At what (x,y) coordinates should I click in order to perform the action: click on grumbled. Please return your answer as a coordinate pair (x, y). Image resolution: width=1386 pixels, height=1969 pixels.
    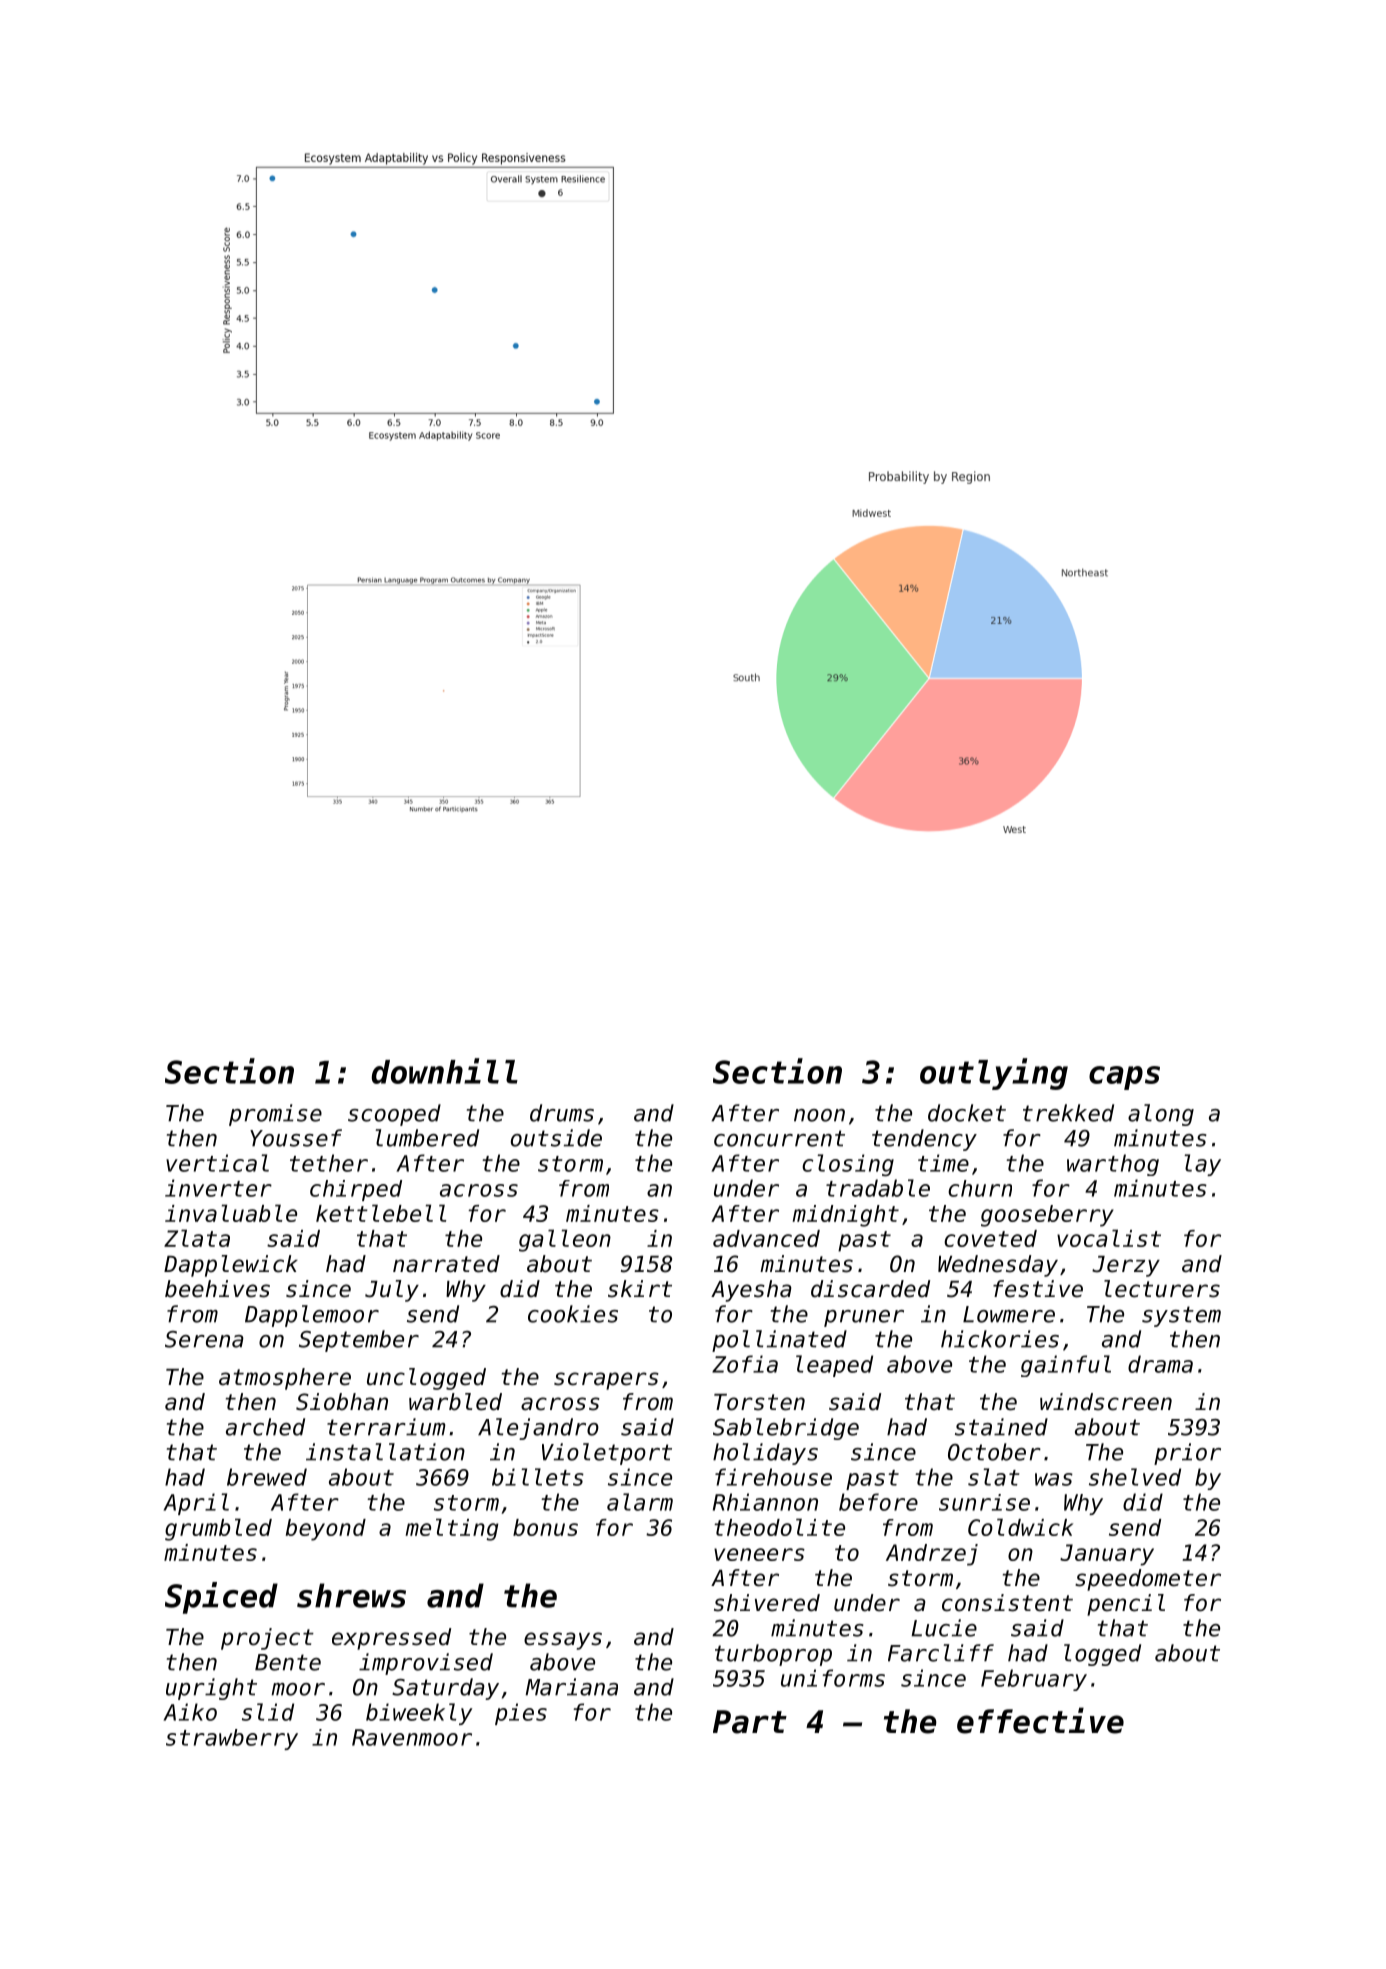
    Looking at the image, I should click on (218, 1529).
